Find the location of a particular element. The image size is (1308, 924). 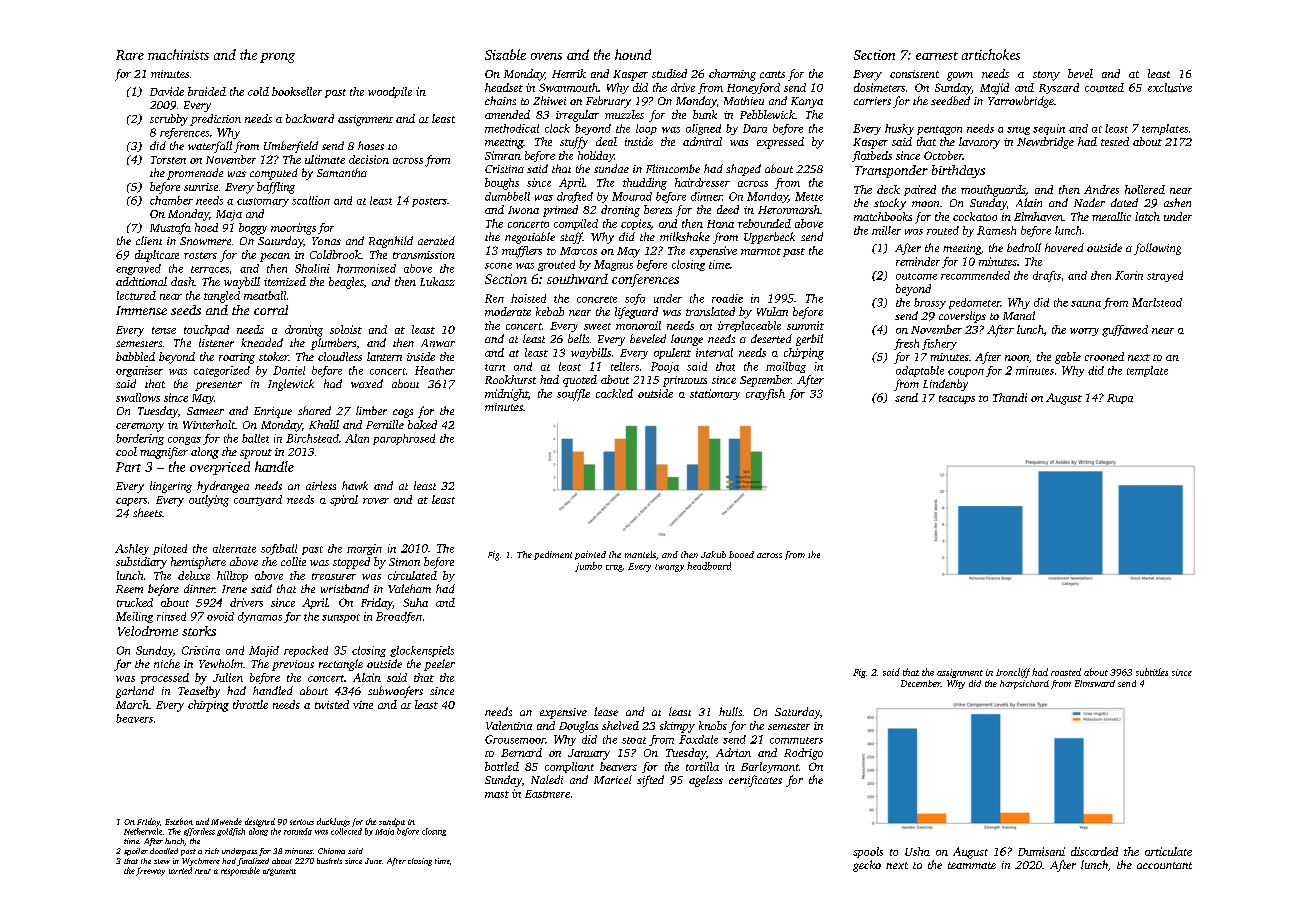

ceremony is located at coordinates (140, 427).
